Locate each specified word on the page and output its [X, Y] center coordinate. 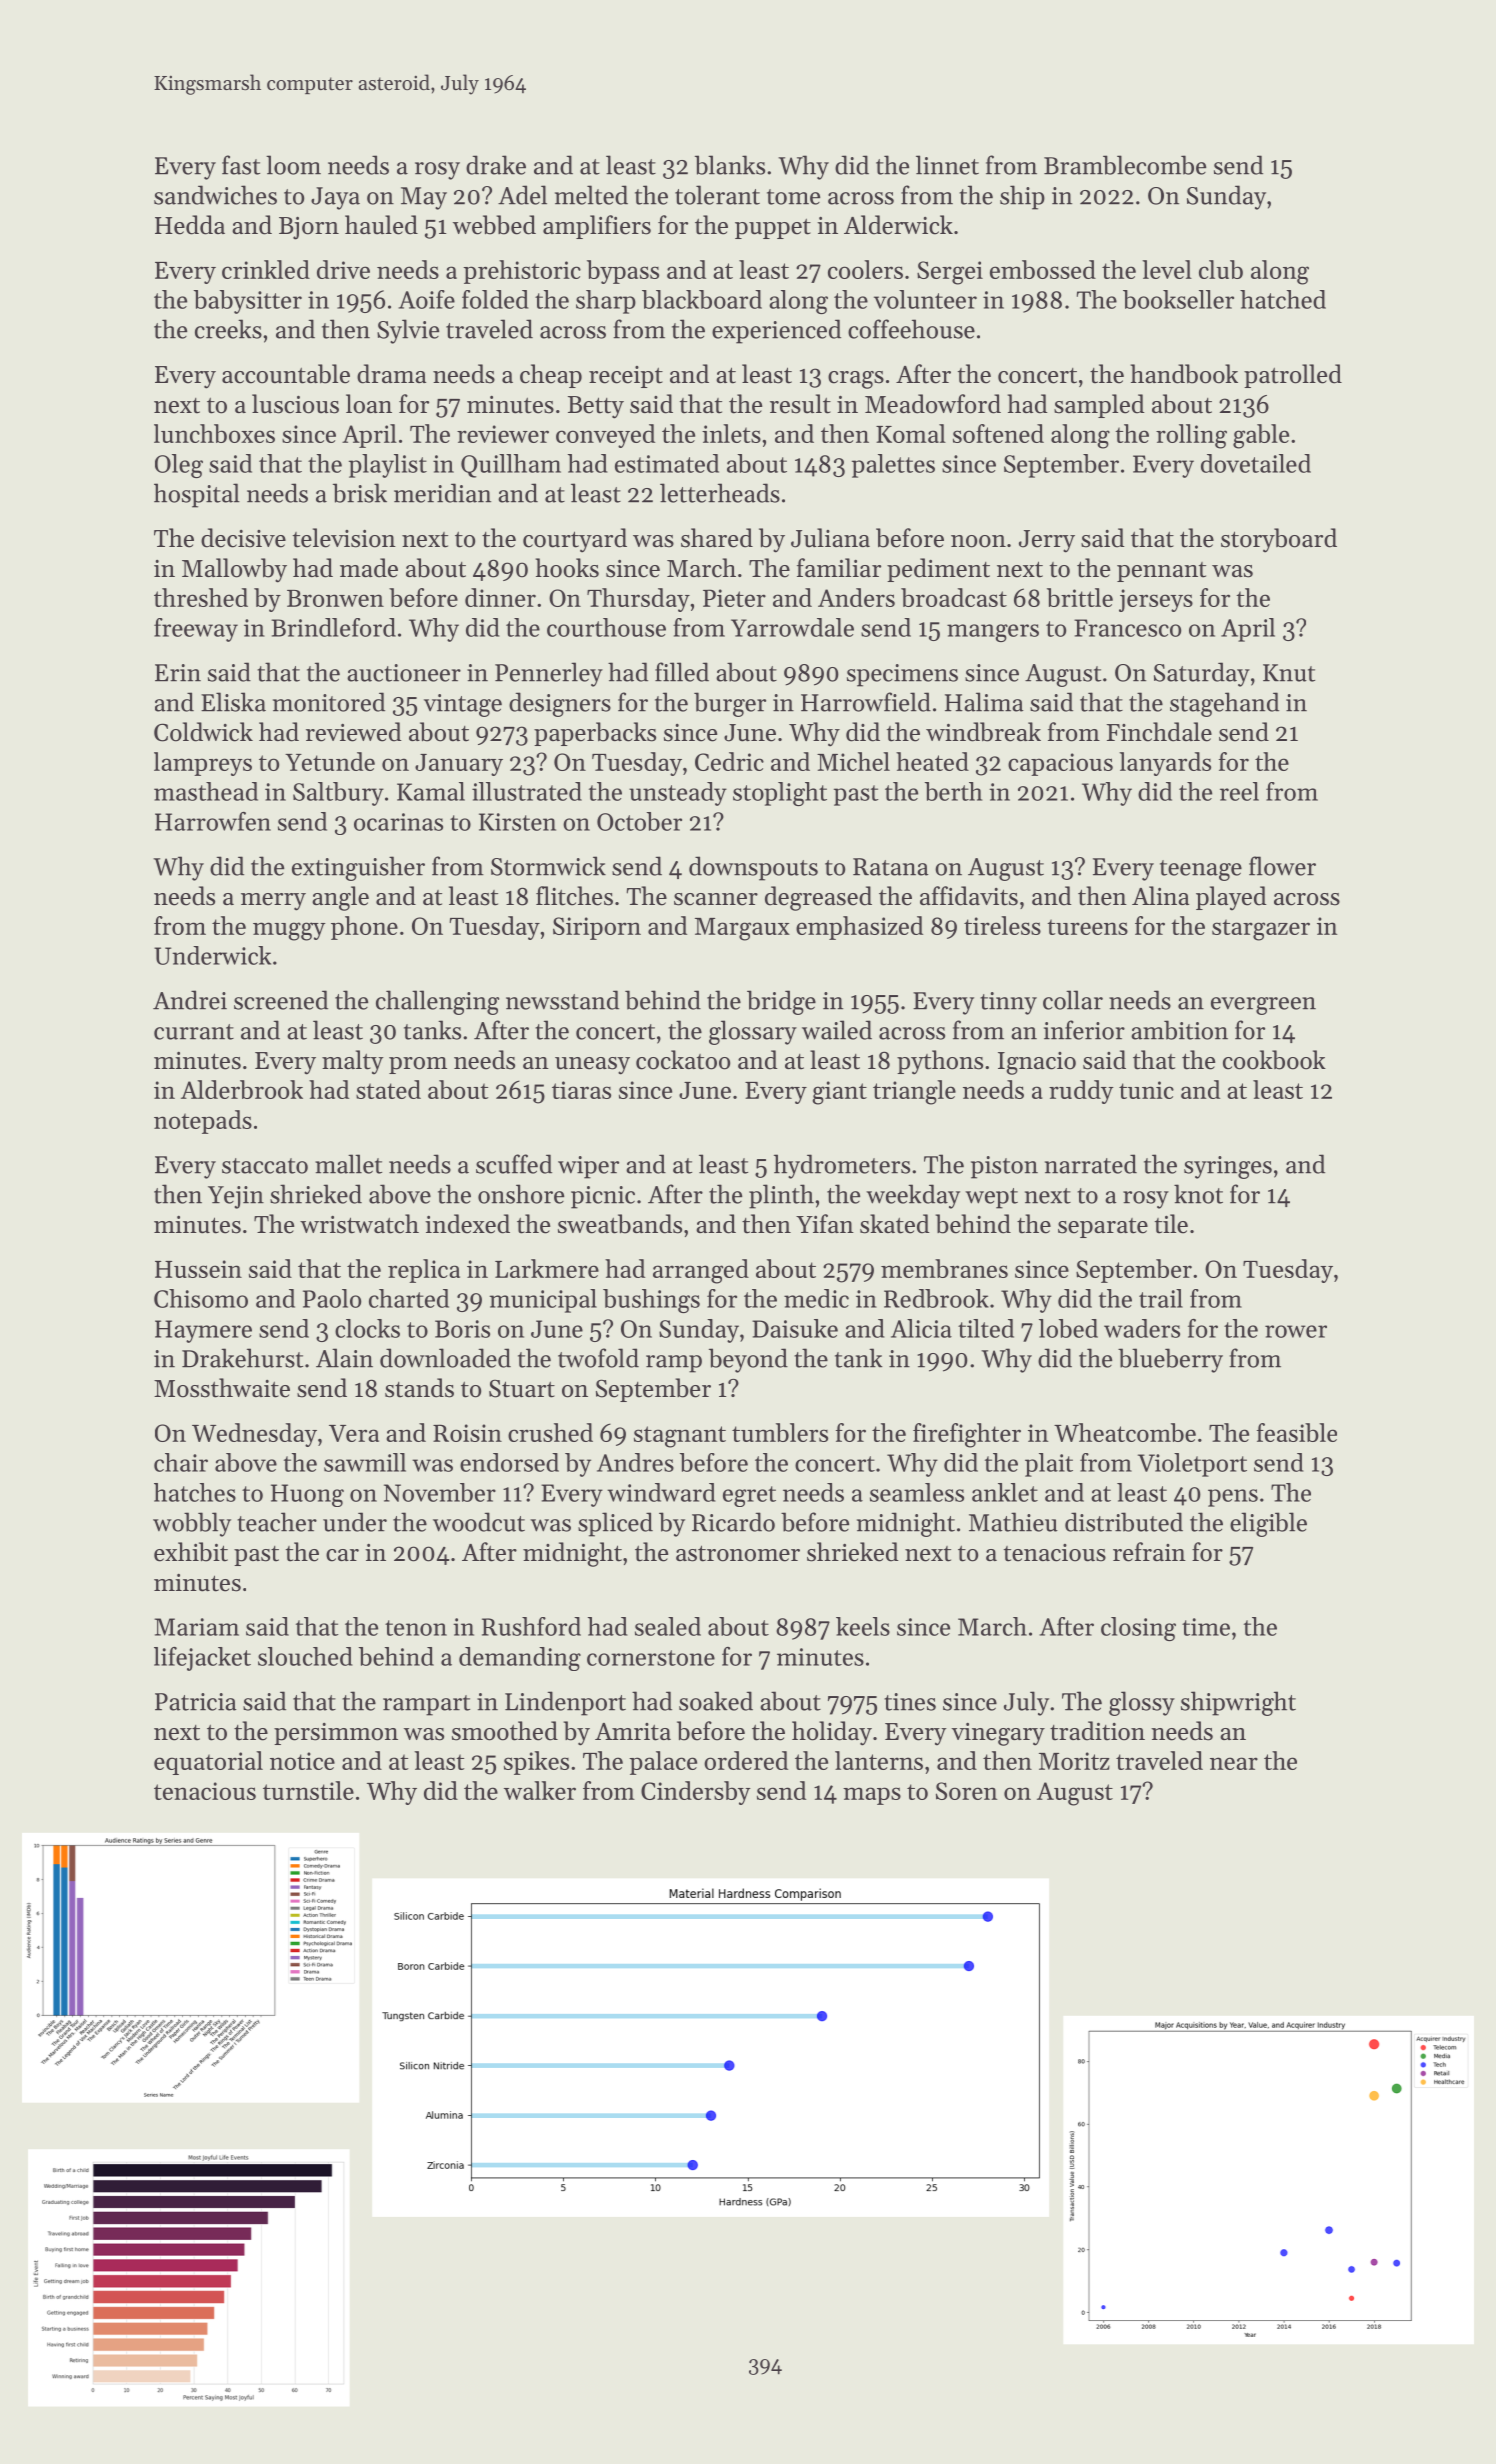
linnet [947, 165]
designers [560, 704]
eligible [1268, 1524]
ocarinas [398, 822]
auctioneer [404, 673]
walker [540, 1790]
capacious [1060, 764]
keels [863, 1626]
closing [1138, 1629]
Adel [522, 195]
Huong [307, 1495]
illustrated [527, 791]
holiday [832, 1733]
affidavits [969, 896]
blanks [730, 165]
